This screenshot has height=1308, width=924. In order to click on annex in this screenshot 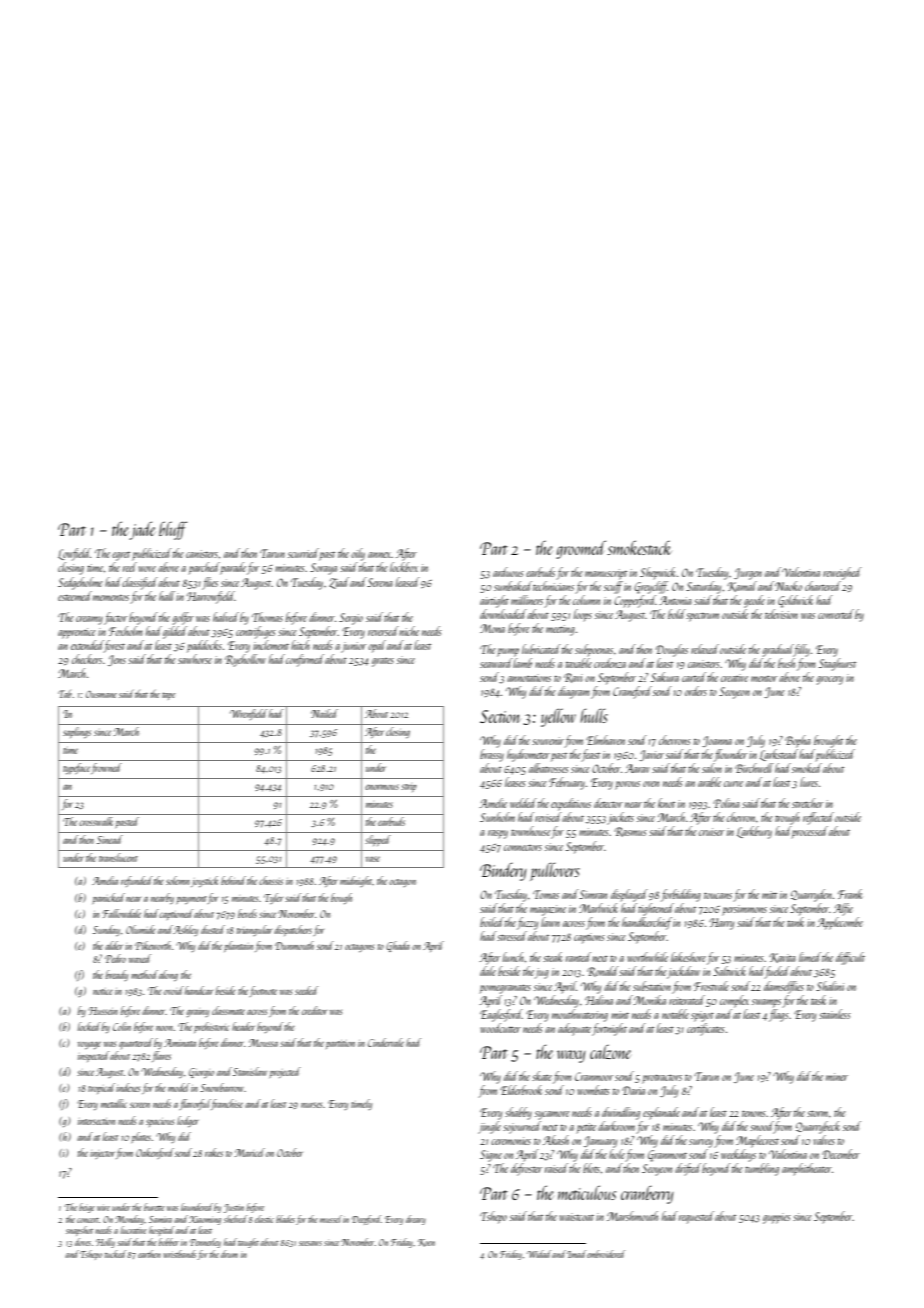, I will do `click(379, 555)`.
